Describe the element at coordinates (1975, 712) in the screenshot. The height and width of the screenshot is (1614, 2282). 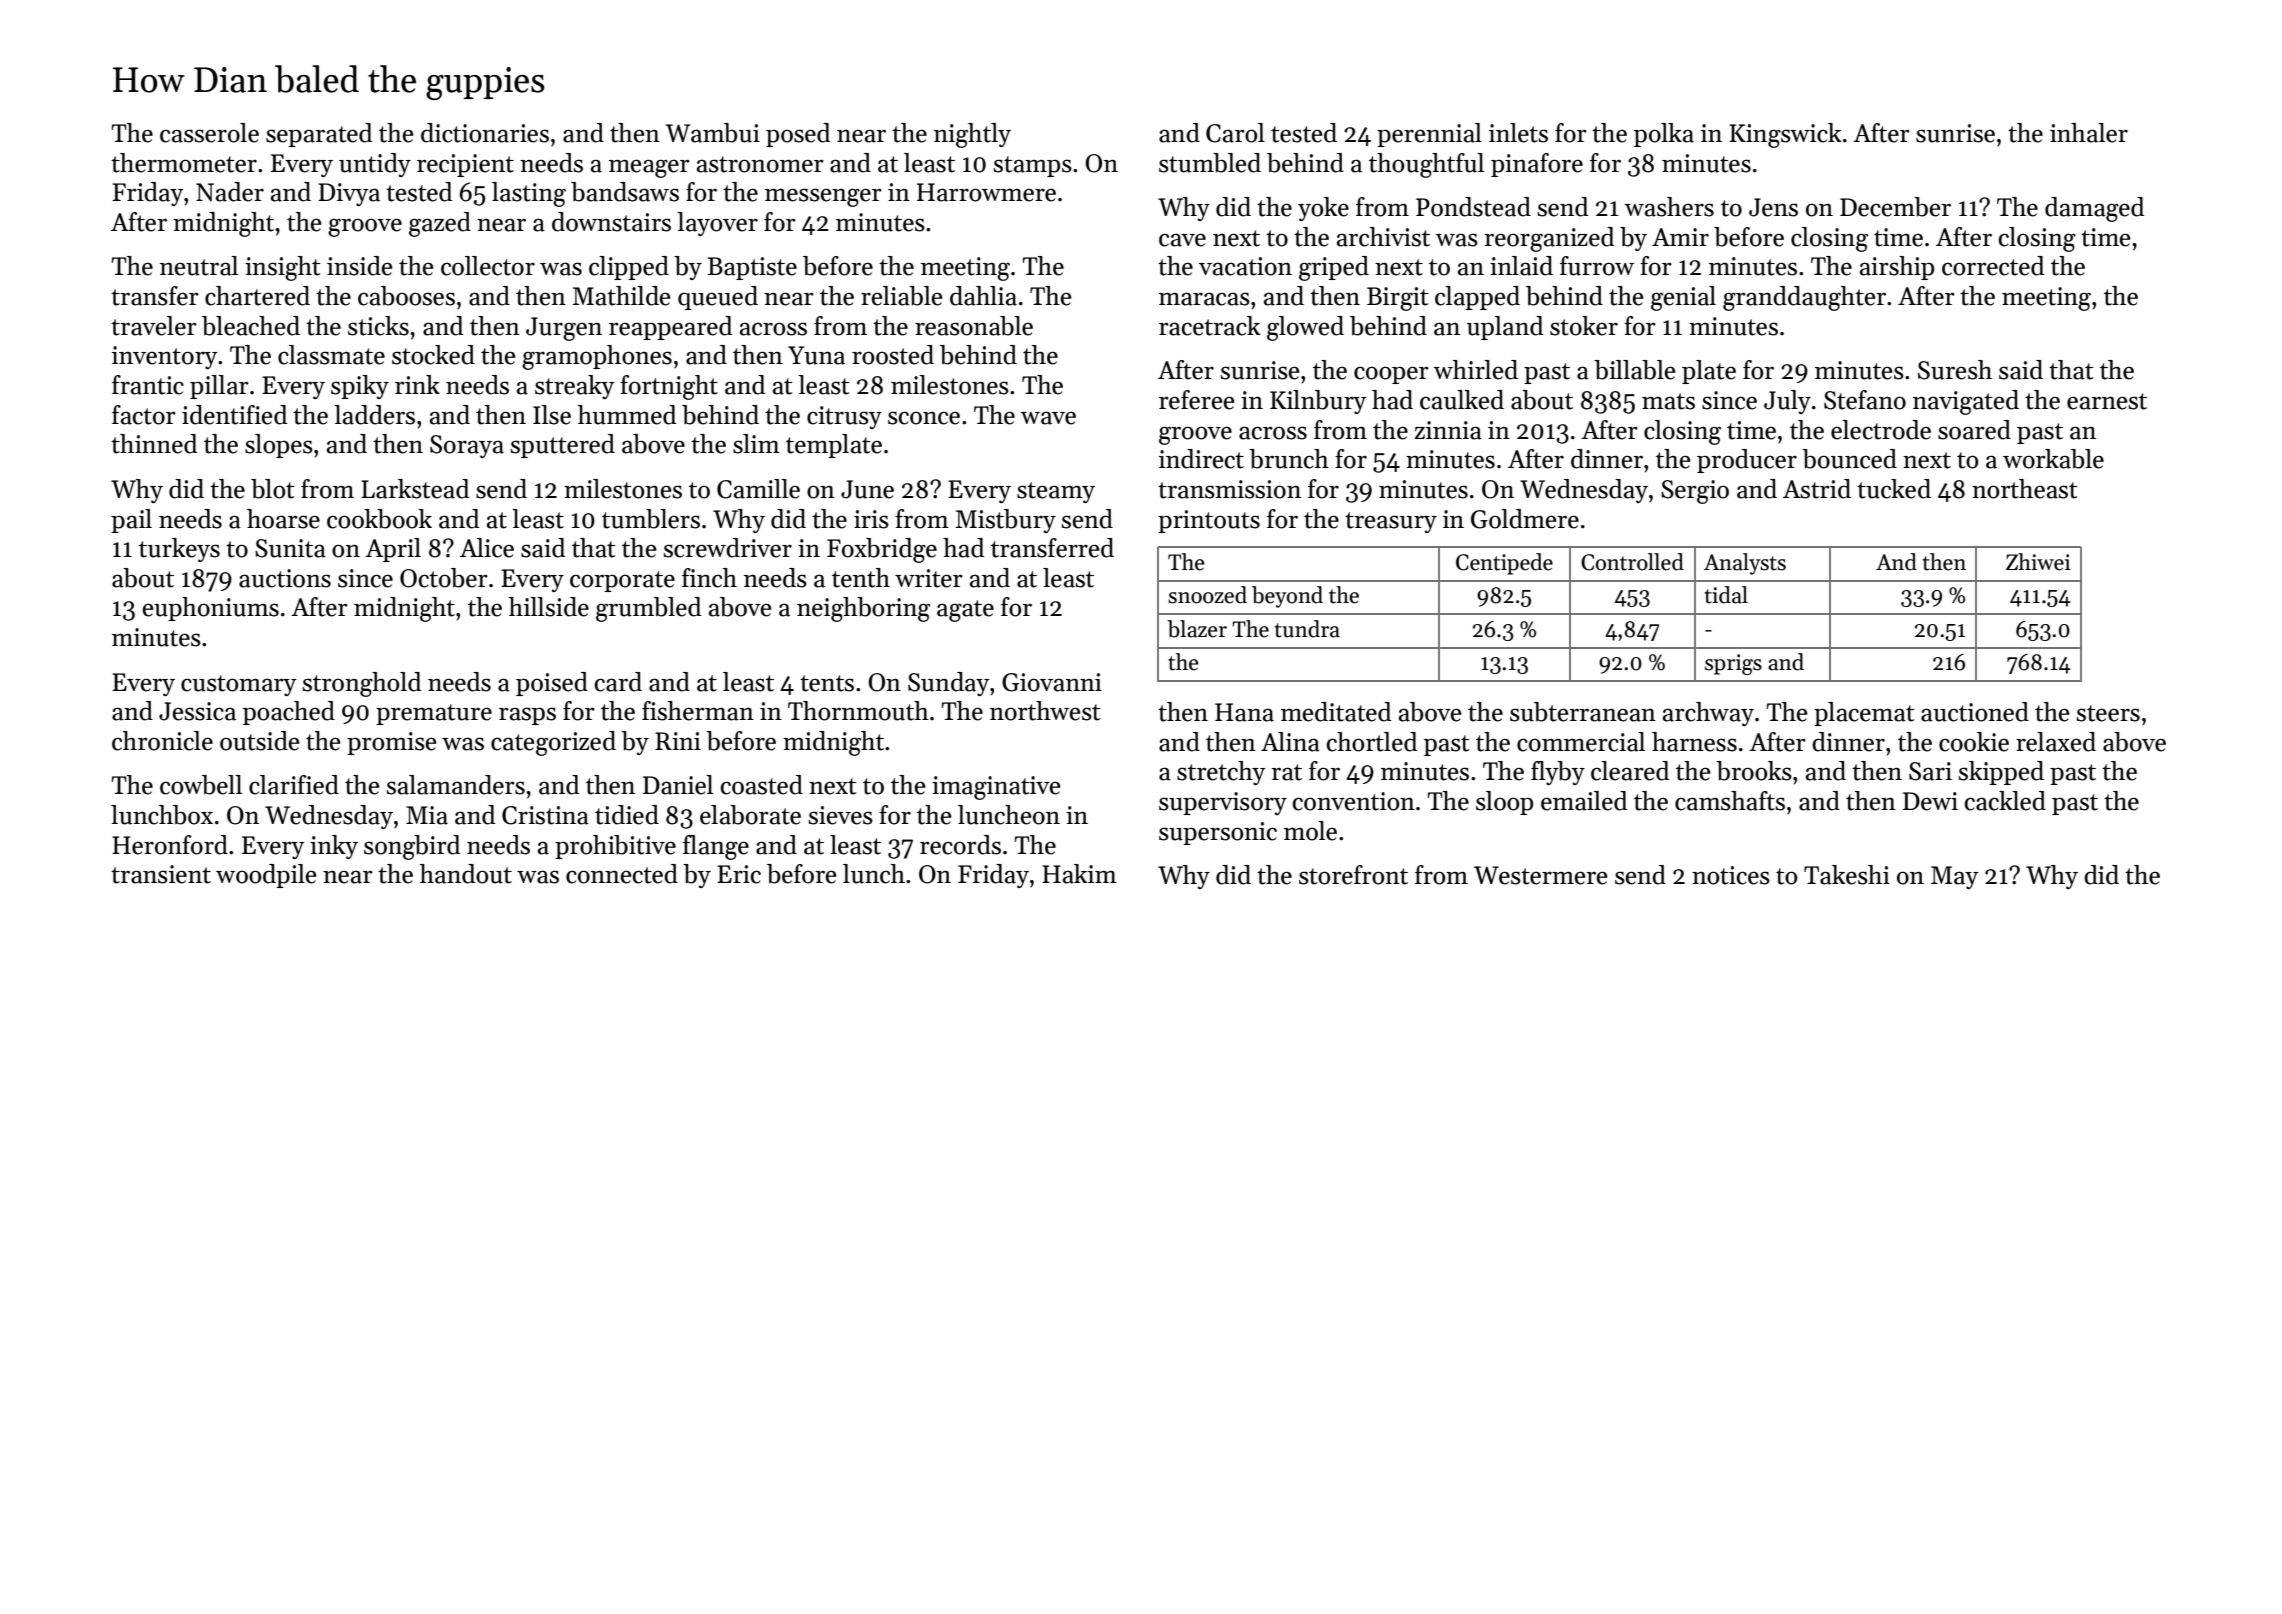
I see `auctioned` at that location.
